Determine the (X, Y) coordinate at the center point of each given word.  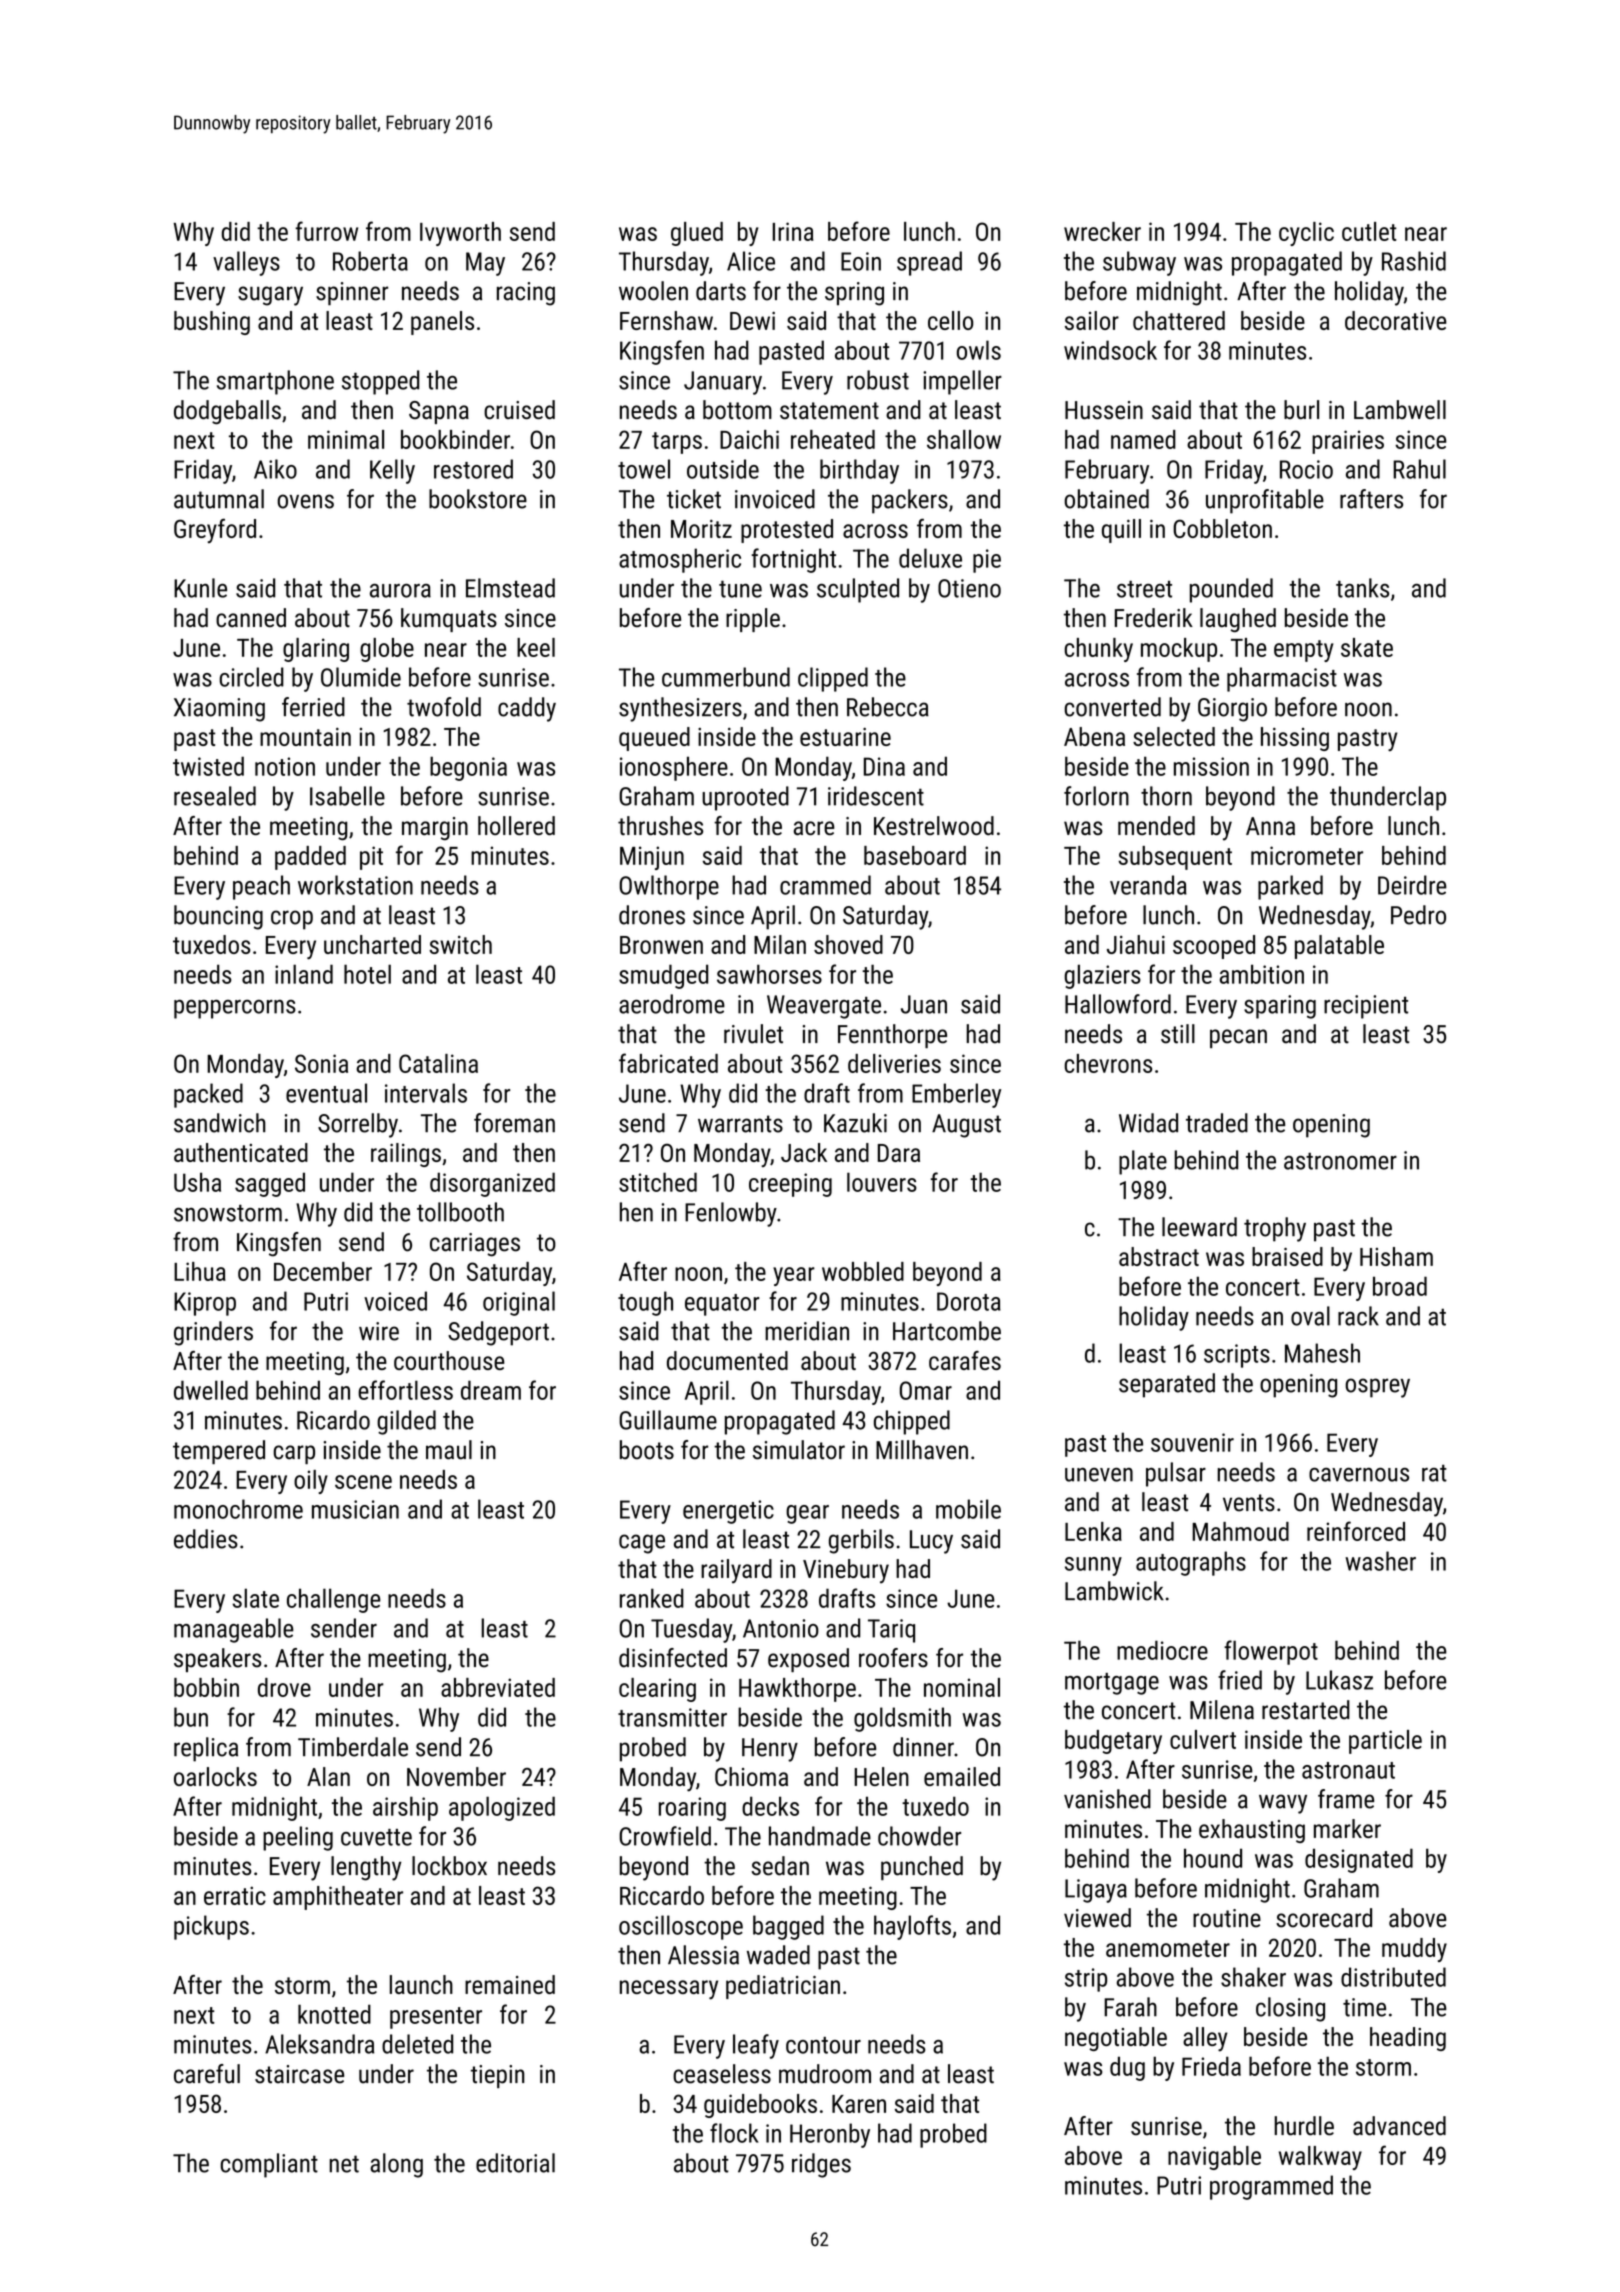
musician (355, 1509)
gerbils (861, 1541)
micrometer (1307, 855)
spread (929, 263)
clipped (833, 679)
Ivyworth (460, 234)
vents (1249, 1503)
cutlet (1369, 231)
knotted (334, 2014)
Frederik (1154, 617)
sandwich (220, 1123)
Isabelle (347, 796)
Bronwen (661, 945)
